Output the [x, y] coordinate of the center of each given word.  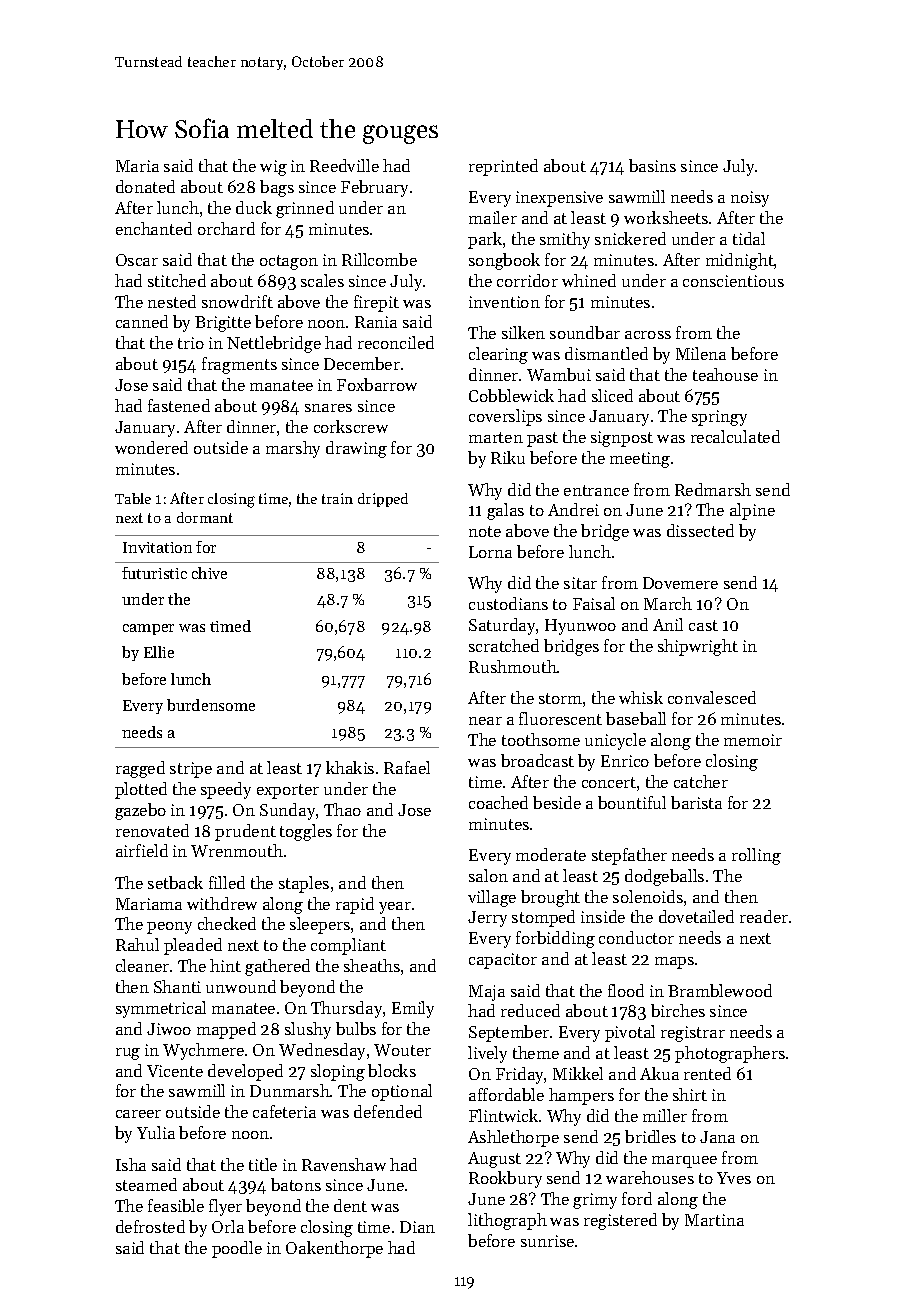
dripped [383, 500]
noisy [750, 199]
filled [227, 882]
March [668, 603]
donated [145, 186]
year [395, 908]
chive [209, 573]
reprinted [503, 167]
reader [764, 916]
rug [128, 1054]
